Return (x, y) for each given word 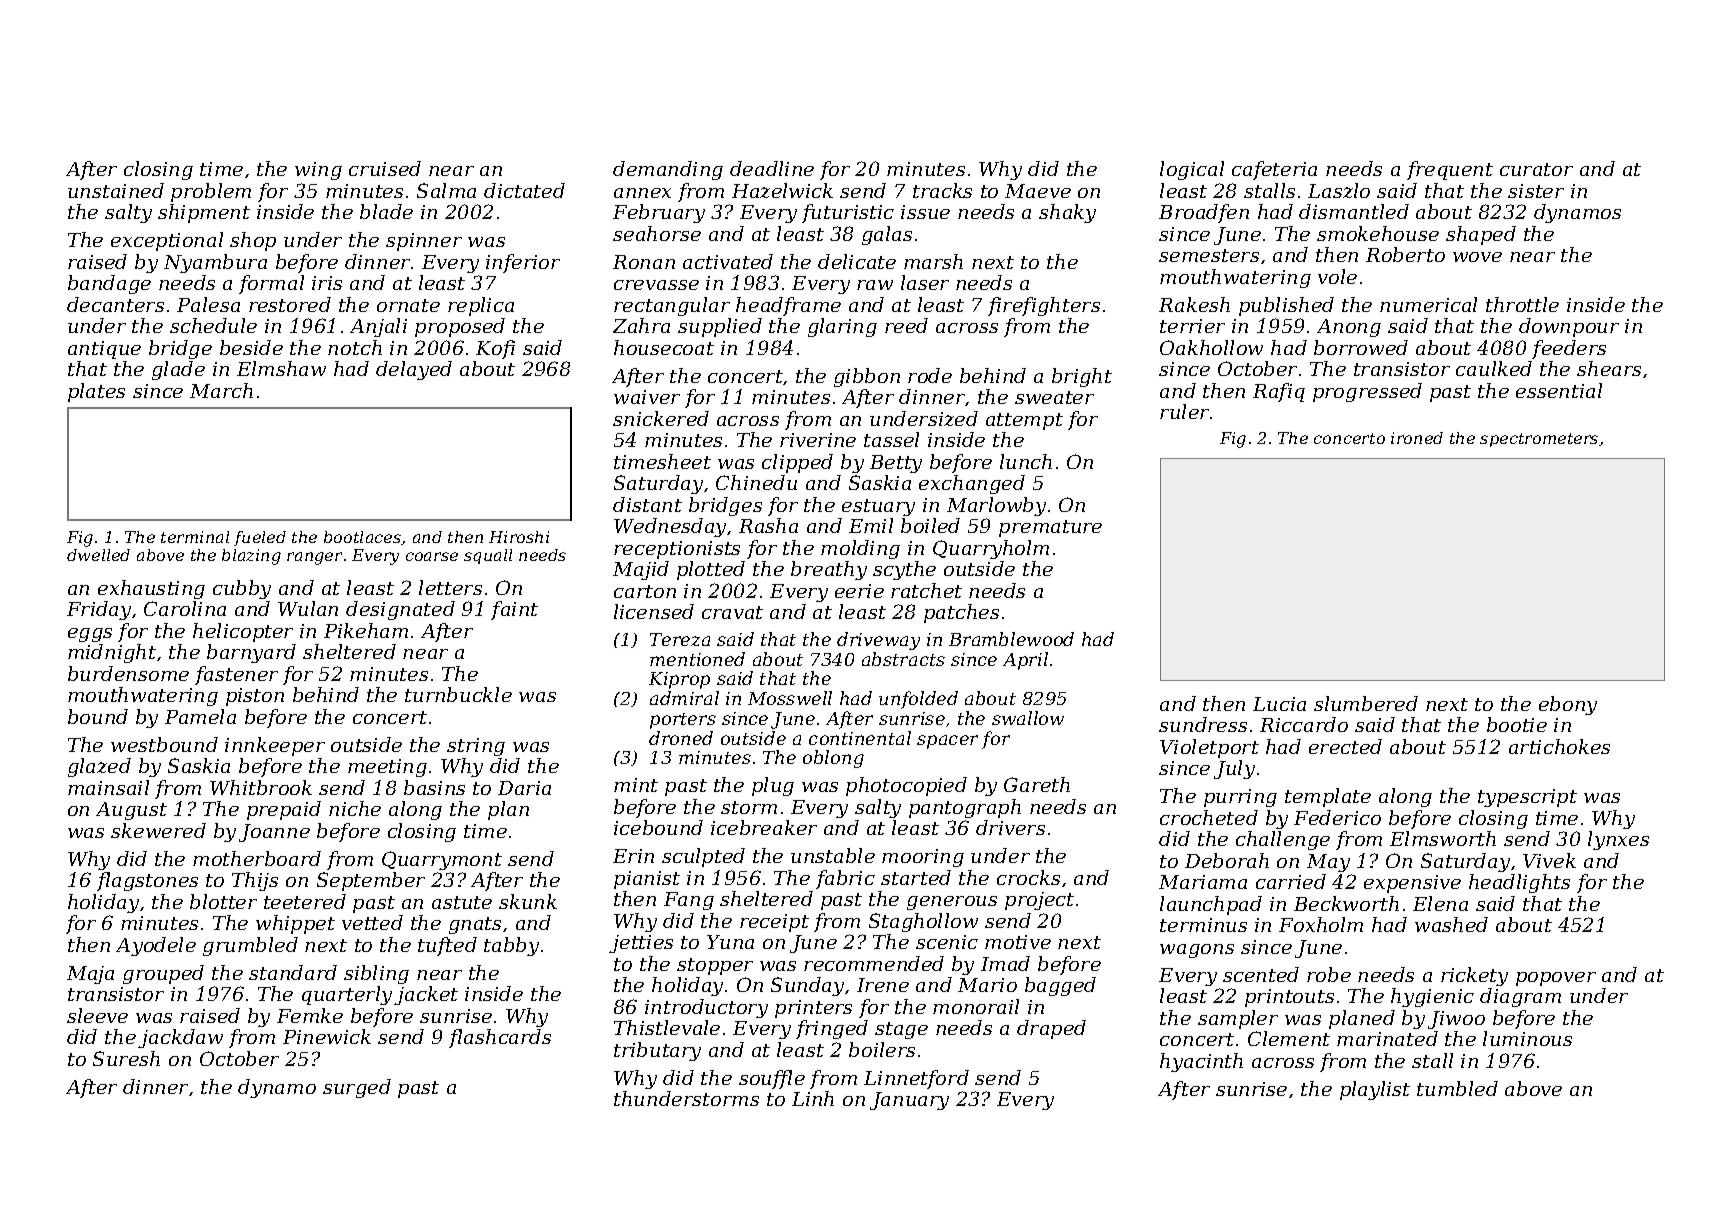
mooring (923, 858)
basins (434, 787)
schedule (213, 325)
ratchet (926, 590)
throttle (1522, 304)
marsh (933, 261)
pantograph (965, 808)
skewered (158, 830)
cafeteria (1274, 170)
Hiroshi (519, 537)
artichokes (1559, 746)
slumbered (1366, 703)
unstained (116, 190)
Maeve (1038, 191)
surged (357, 1088)
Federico (1337, 817)
